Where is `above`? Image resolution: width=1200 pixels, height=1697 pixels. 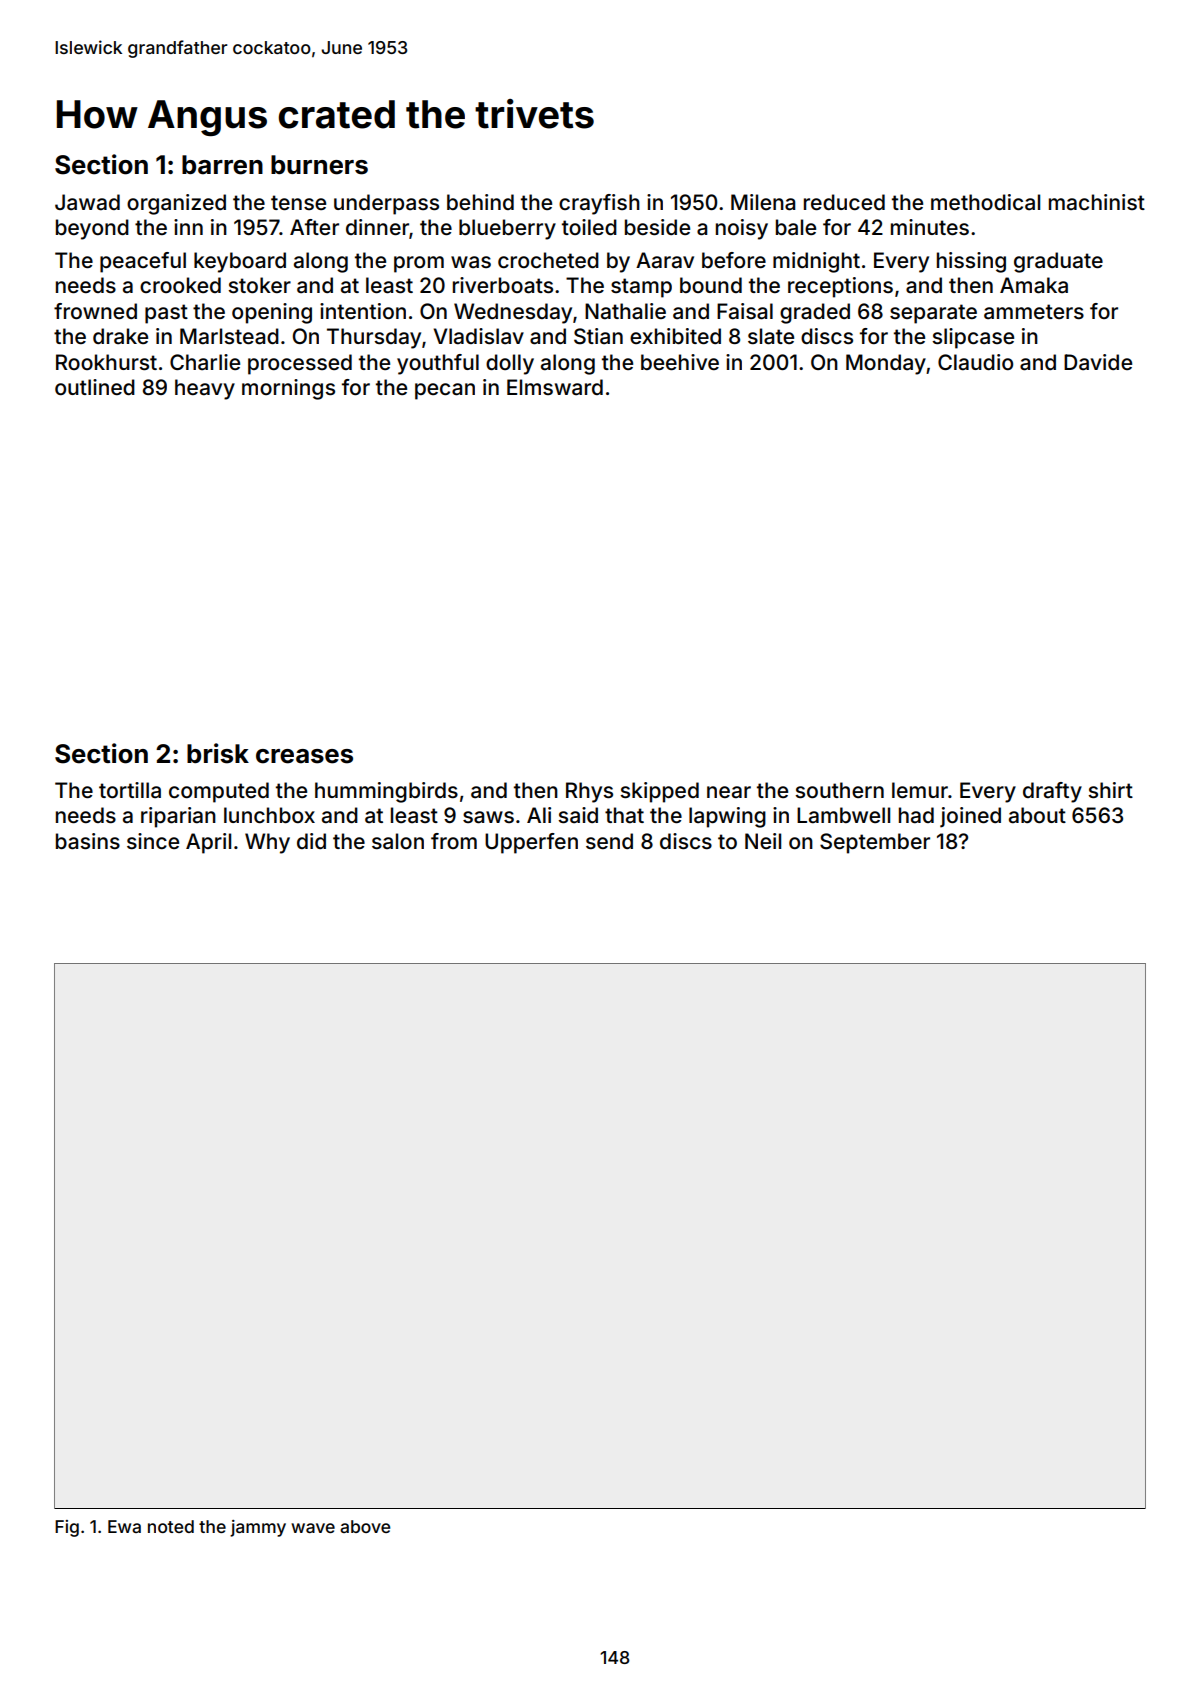 above is located at coordinates (365, 1526).
